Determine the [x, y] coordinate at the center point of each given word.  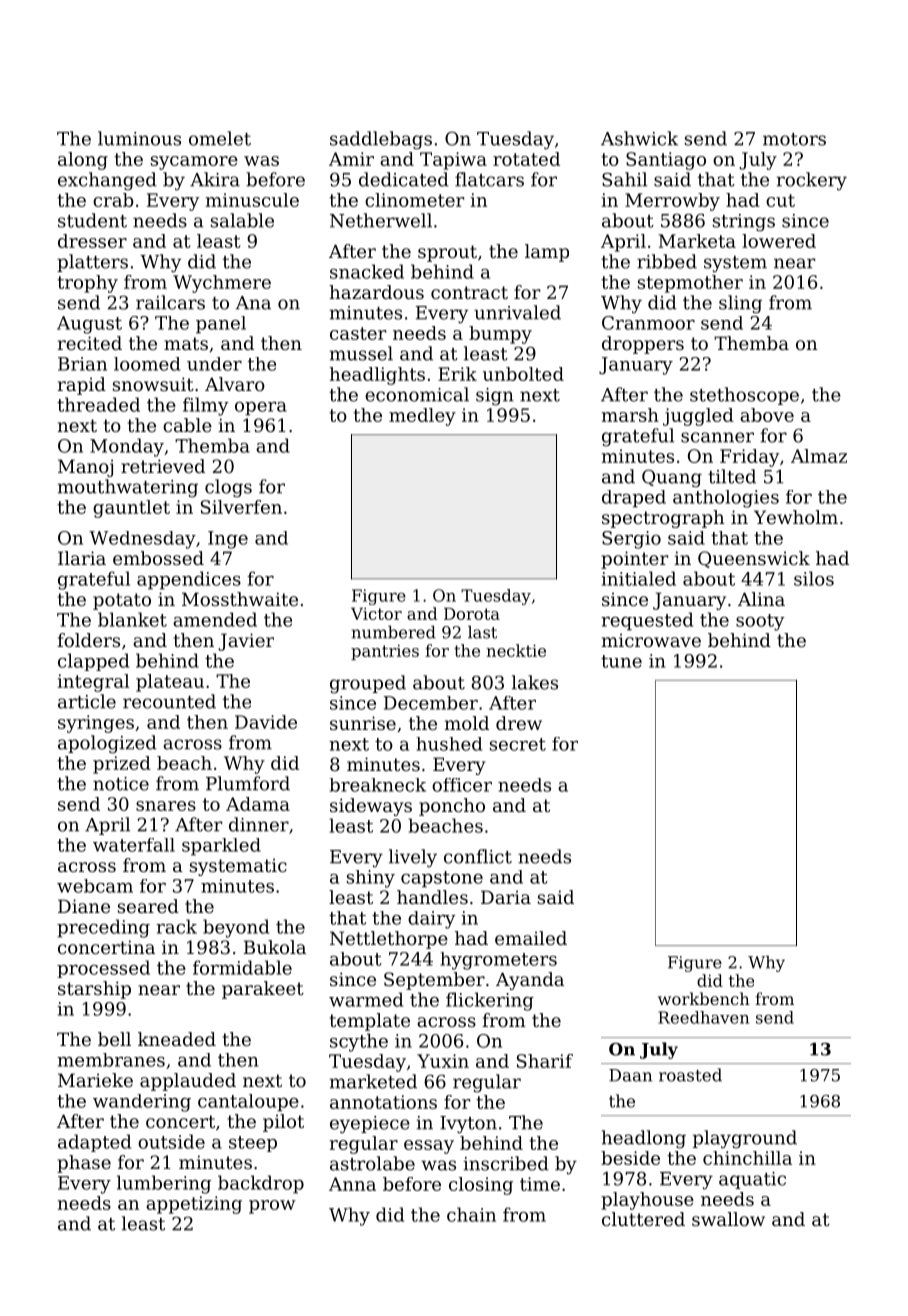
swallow [728, 1219]
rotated [526, 159]
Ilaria [82, 558]
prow [272, 1207]
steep [253, 1144]
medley [422, 417]
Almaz [819, 456]
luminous [139, 138]
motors [794, 139]
